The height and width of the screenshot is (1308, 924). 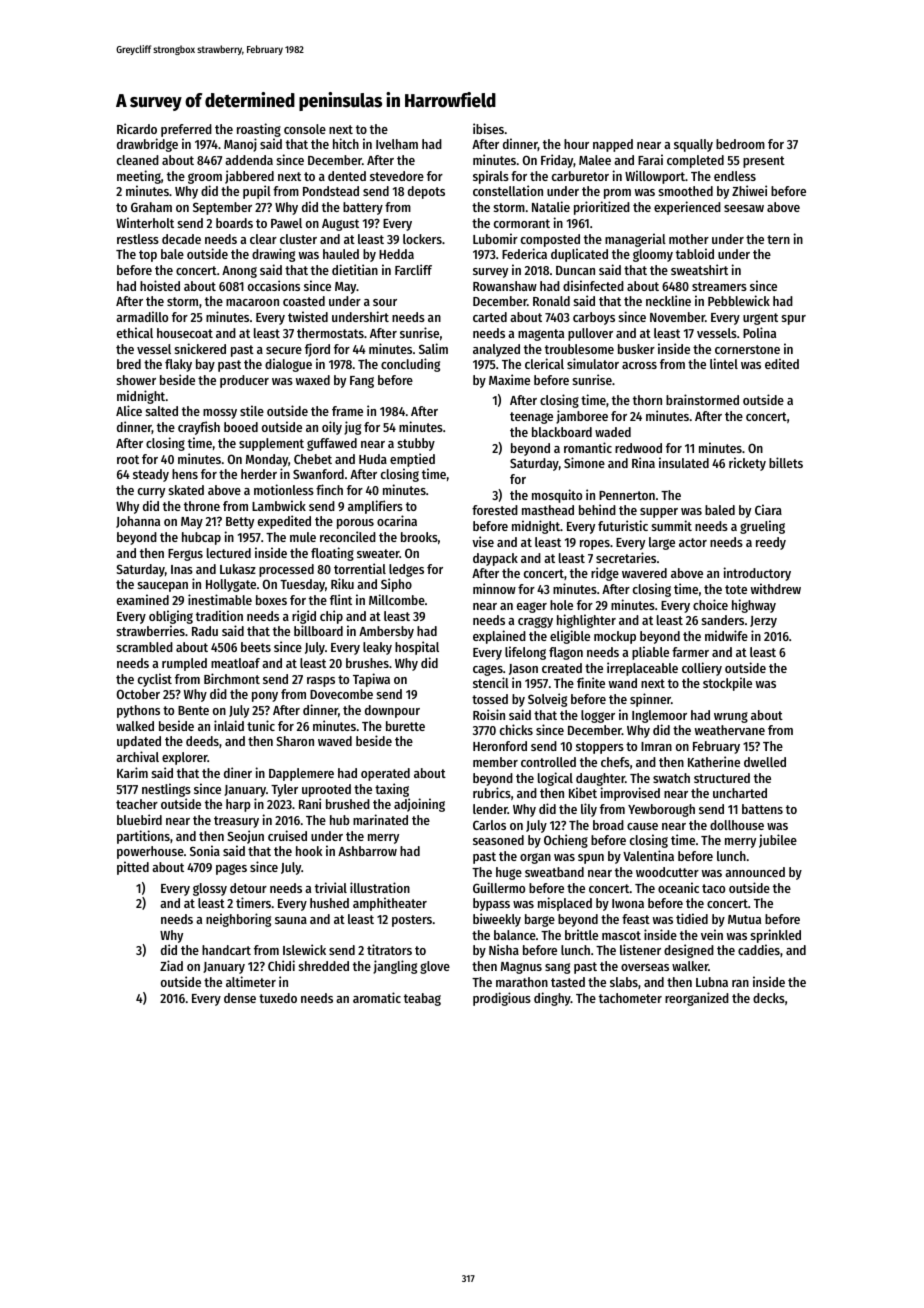 What do you see at coordinates (613, 432) in the screenshot?
I see `waded` at bounding box center [613, 432].
